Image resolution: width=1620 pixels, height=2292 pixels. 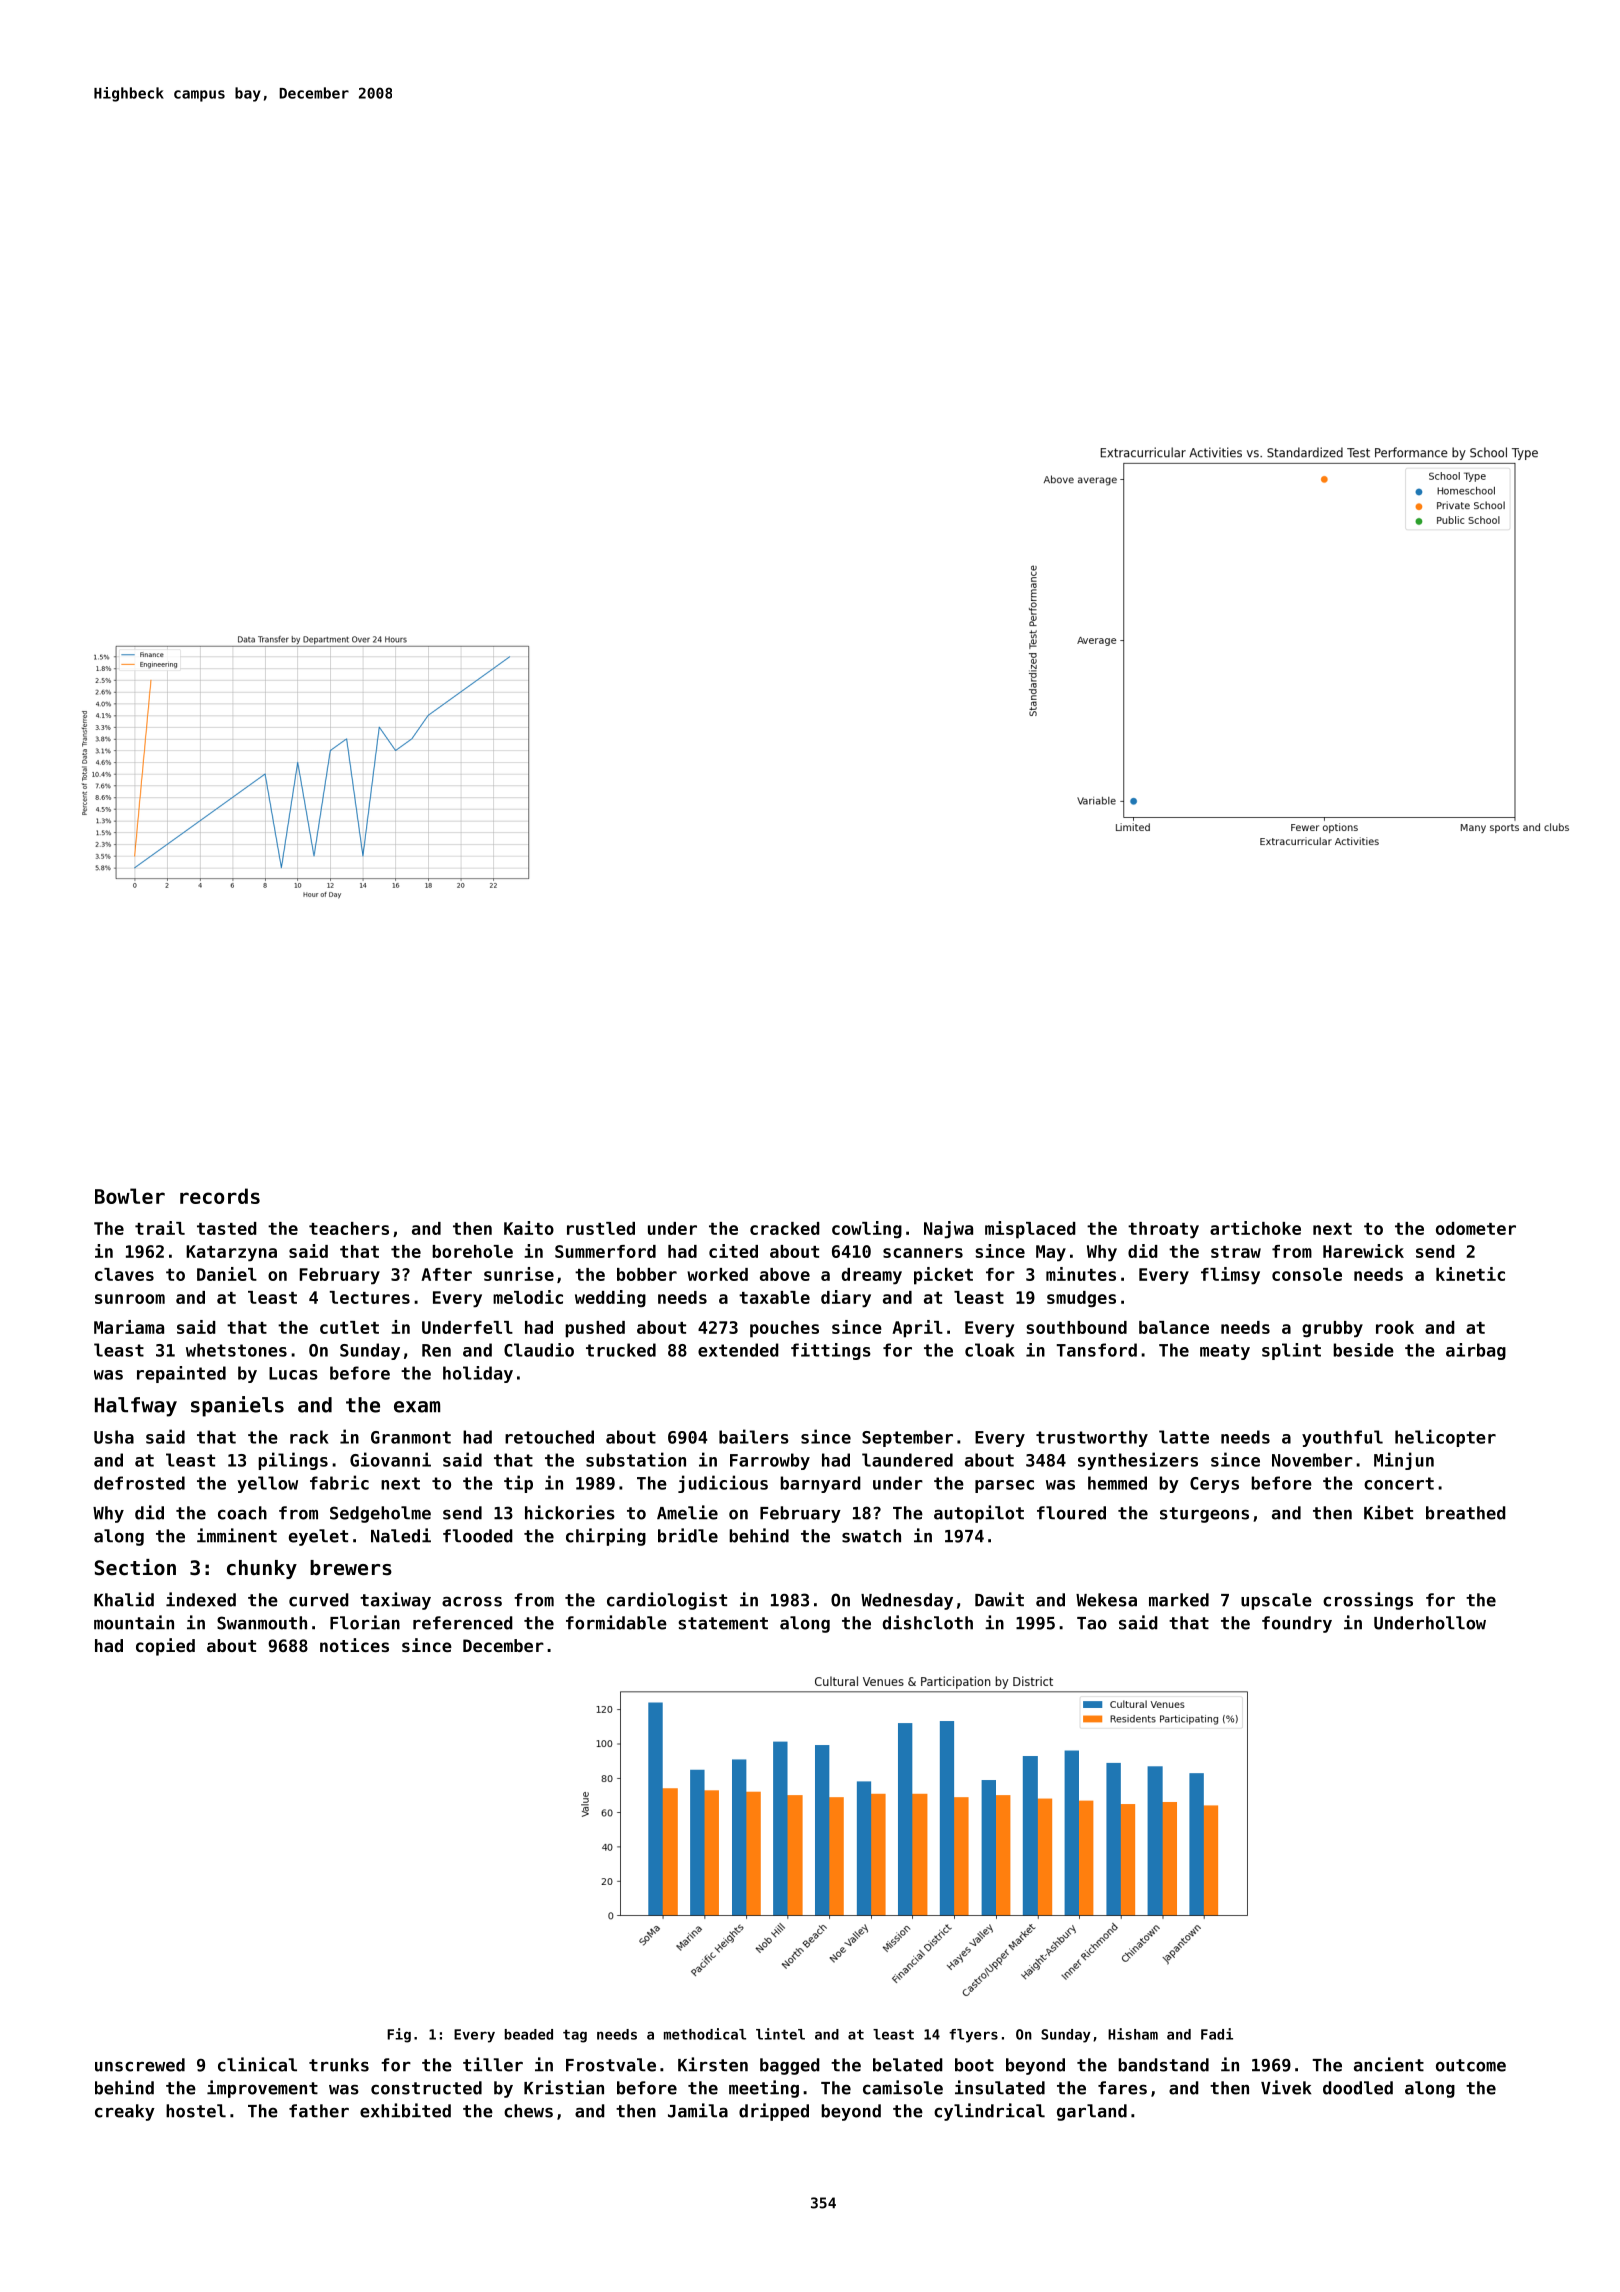 What do you see at coordinates (1297, 1624) in the image?
I see `foundry` at bounding box center [1297, 1624].
